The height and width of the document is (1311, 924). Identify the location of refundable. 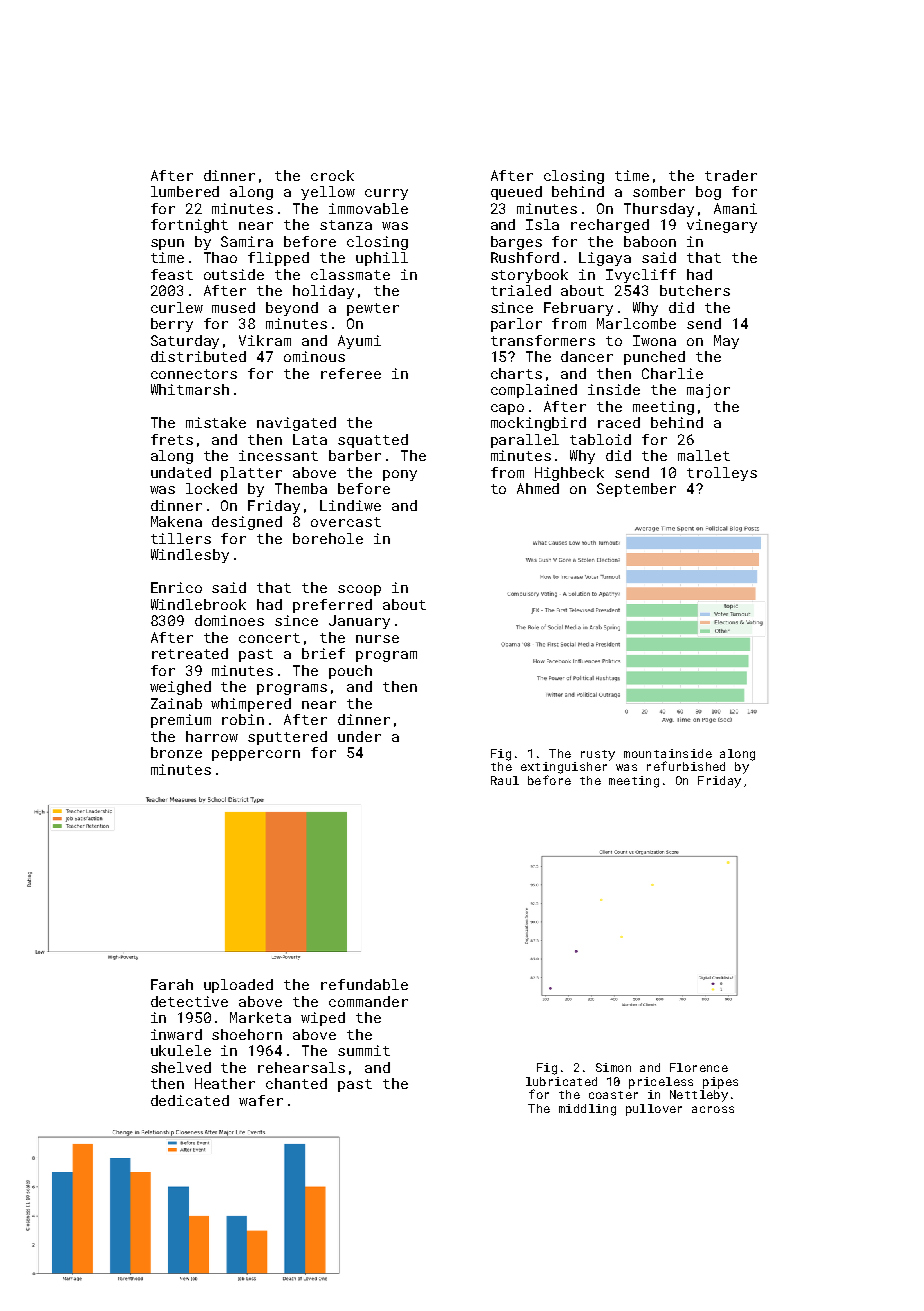
(364, 984).
